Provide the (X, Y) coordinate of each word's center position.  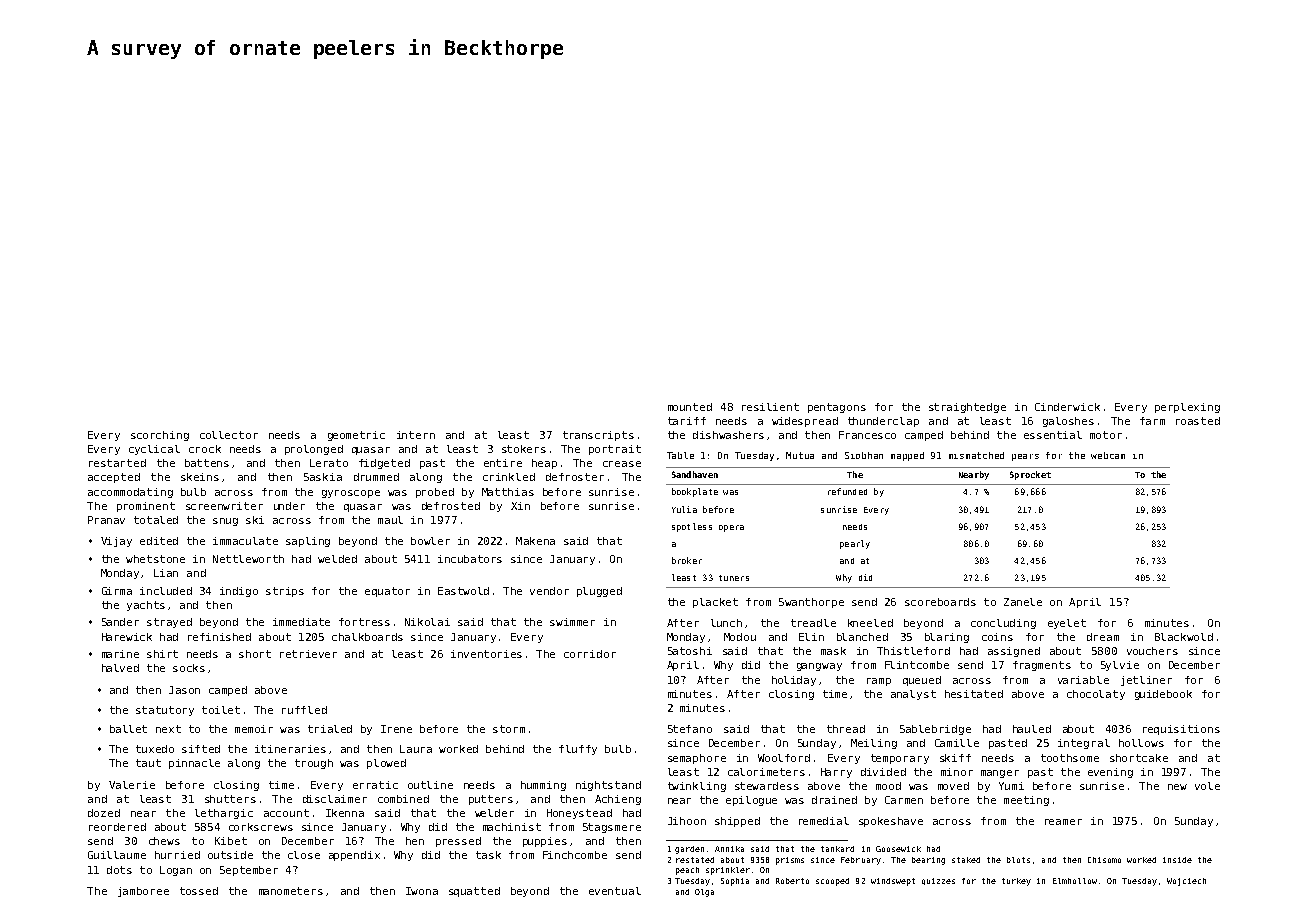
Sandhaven (695, 474)
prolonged (314, 450)
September (249, 871)
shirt (162, 654)
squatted (474, 892)
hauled (1032, 729)
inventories (486, 654)
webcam (1108, 455)
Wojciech (1186, 882)
